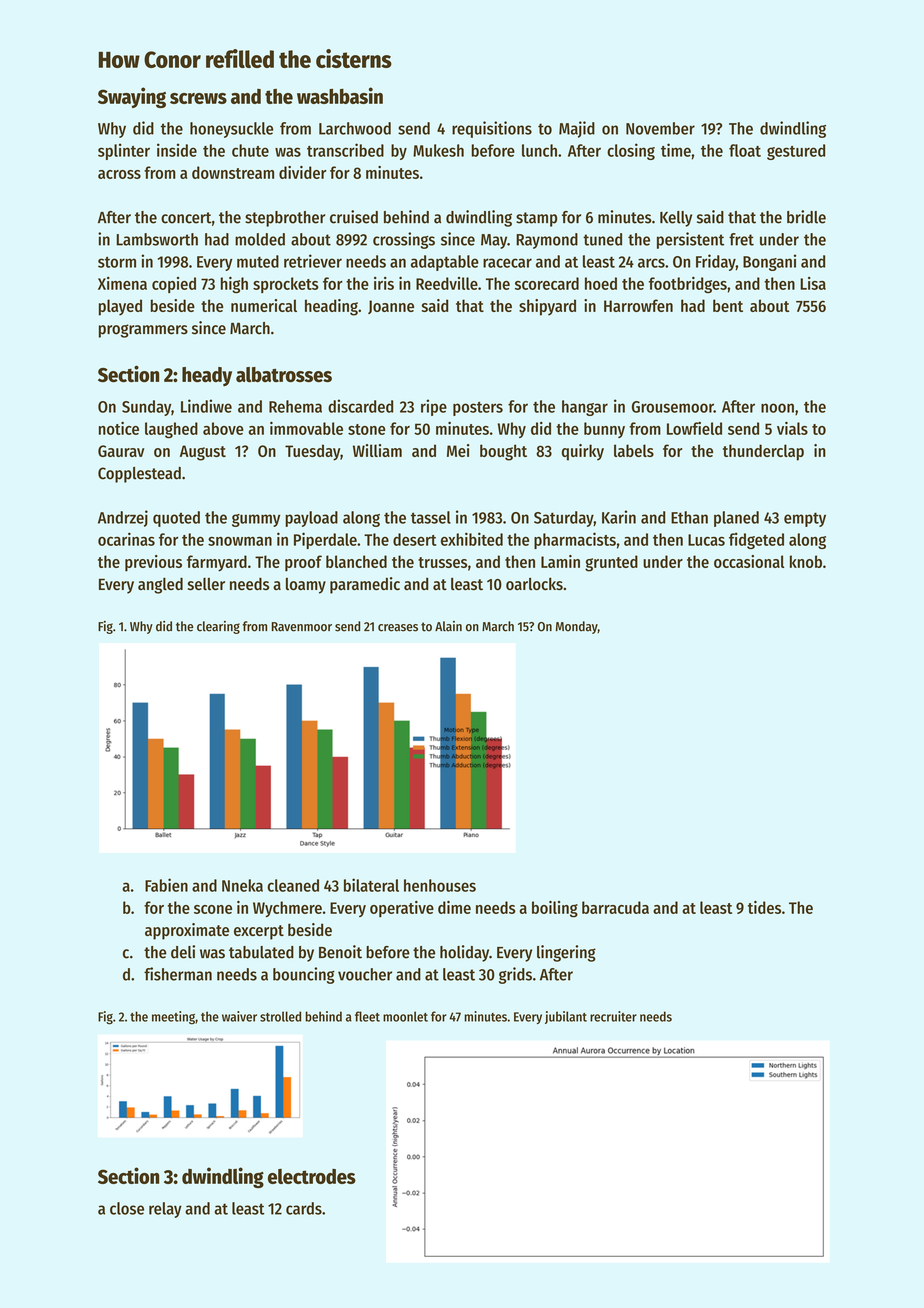  I want to click on Reedville, so click(447, 283).
